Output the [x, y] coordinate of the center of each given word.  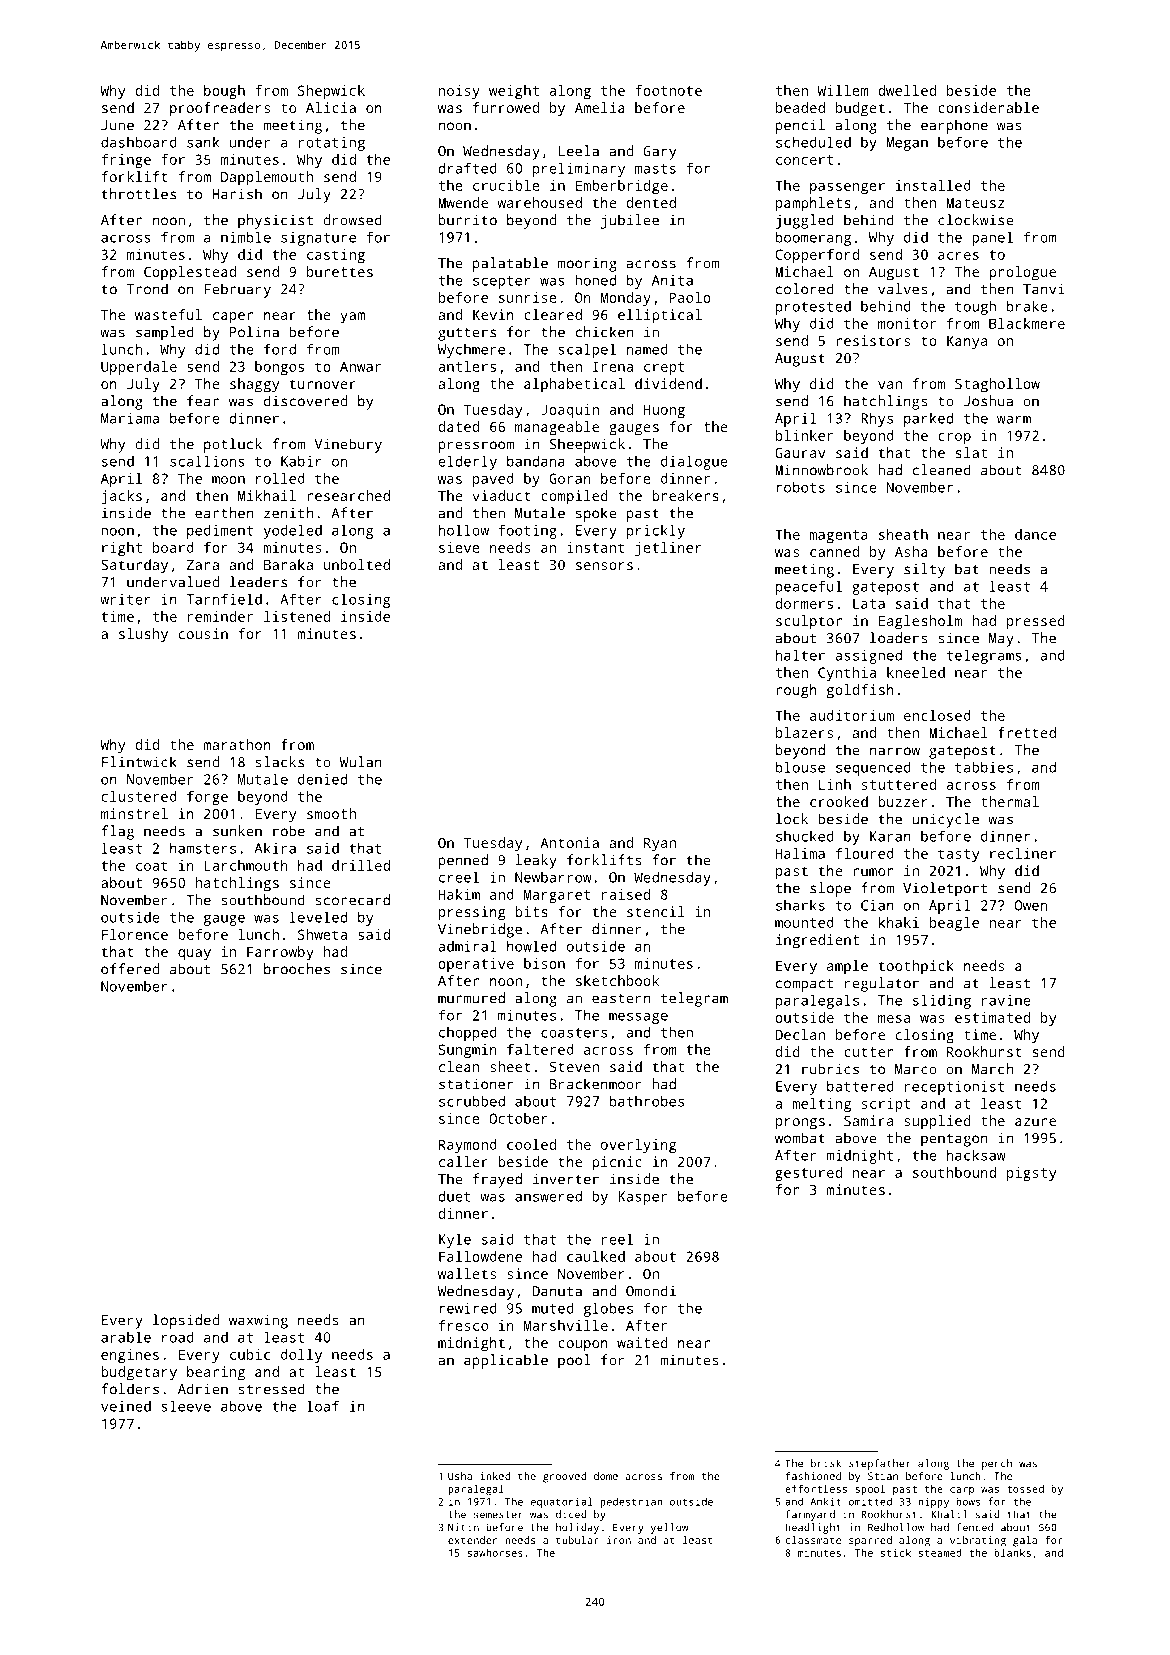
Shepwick [331, 92]
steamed [940, 1553]
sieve [459, 547]
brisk [826, 1463]
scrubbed [472, 1101]
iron [619, 1540]
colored [805, 289]
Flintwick [139, 762]
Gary [659, 153]
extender [472, 1540]
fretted [1027, 732]
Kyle [455, 1241]
